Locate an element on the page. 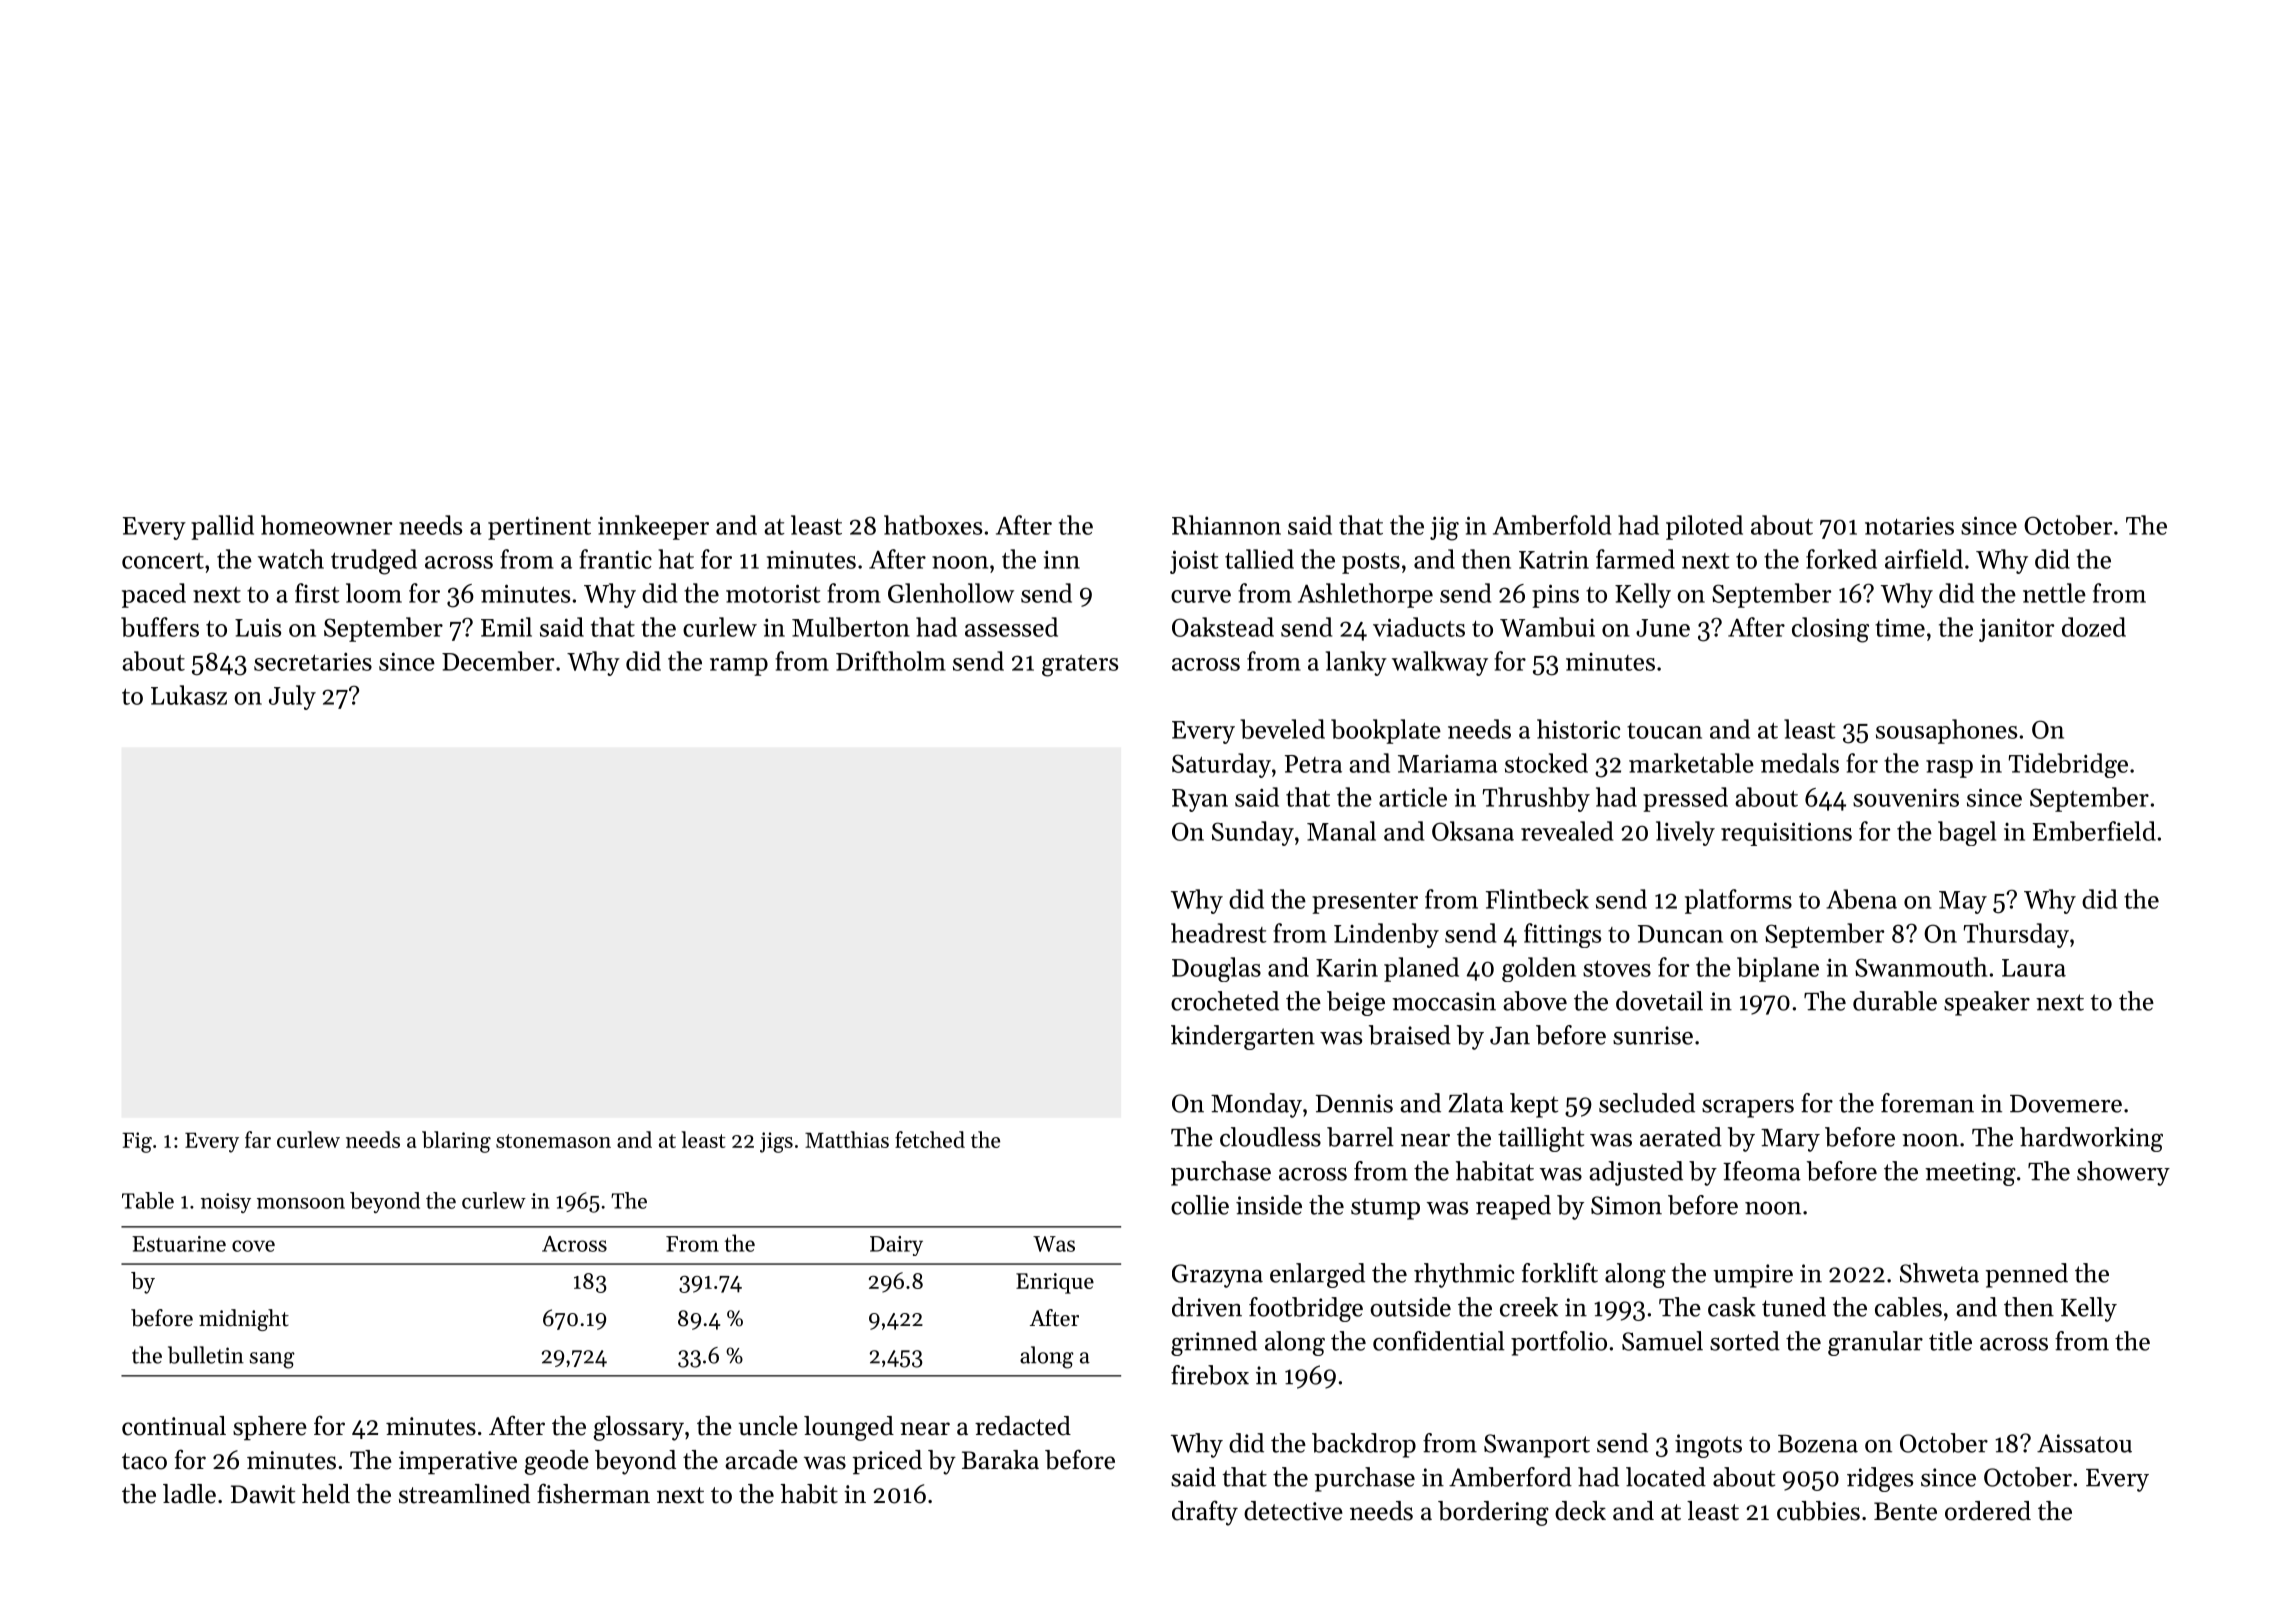  located is located at coordinates (1666, 1477).
